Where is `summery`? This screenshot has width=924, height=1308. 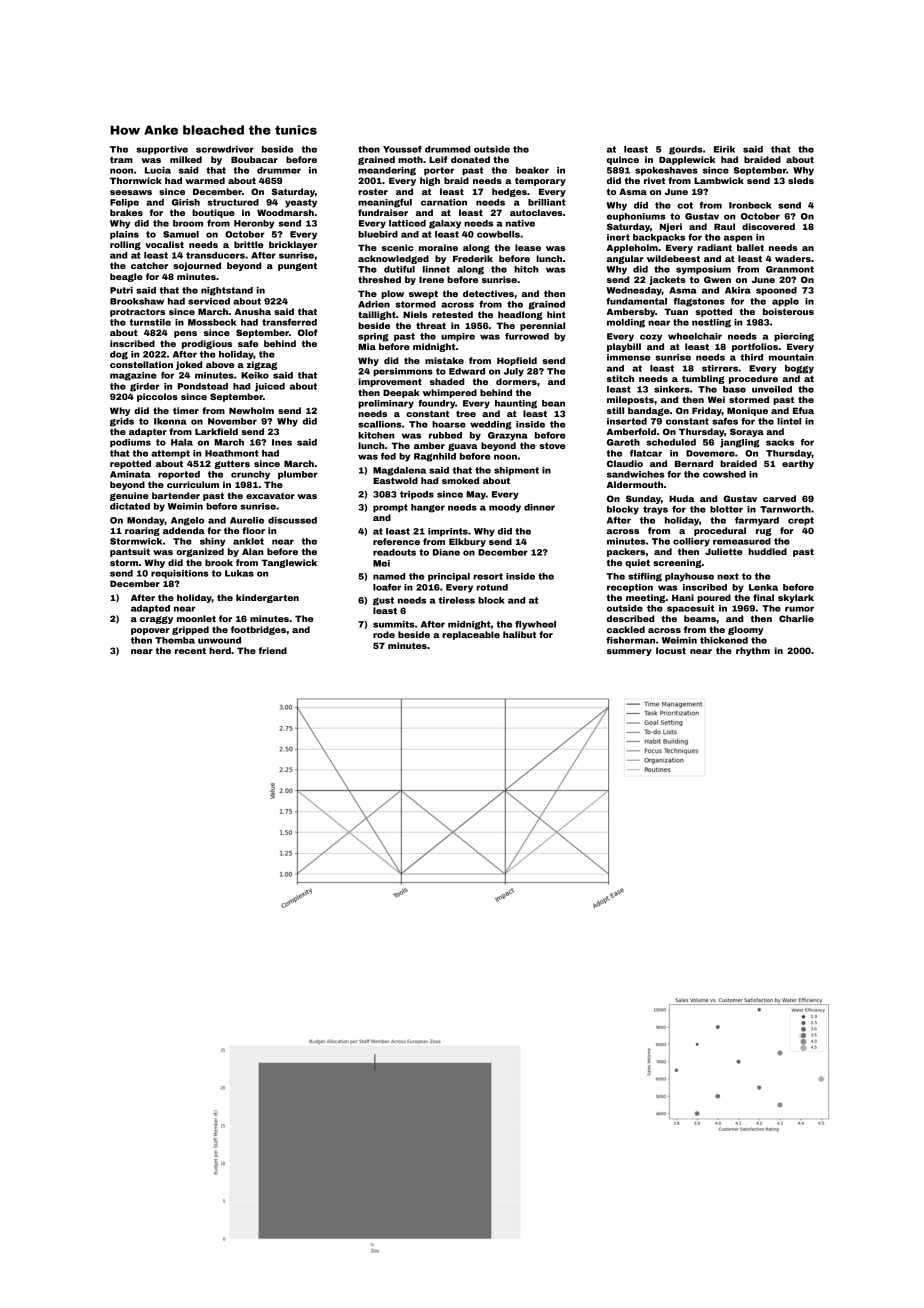 summery is located at coordinates (629, 652).
